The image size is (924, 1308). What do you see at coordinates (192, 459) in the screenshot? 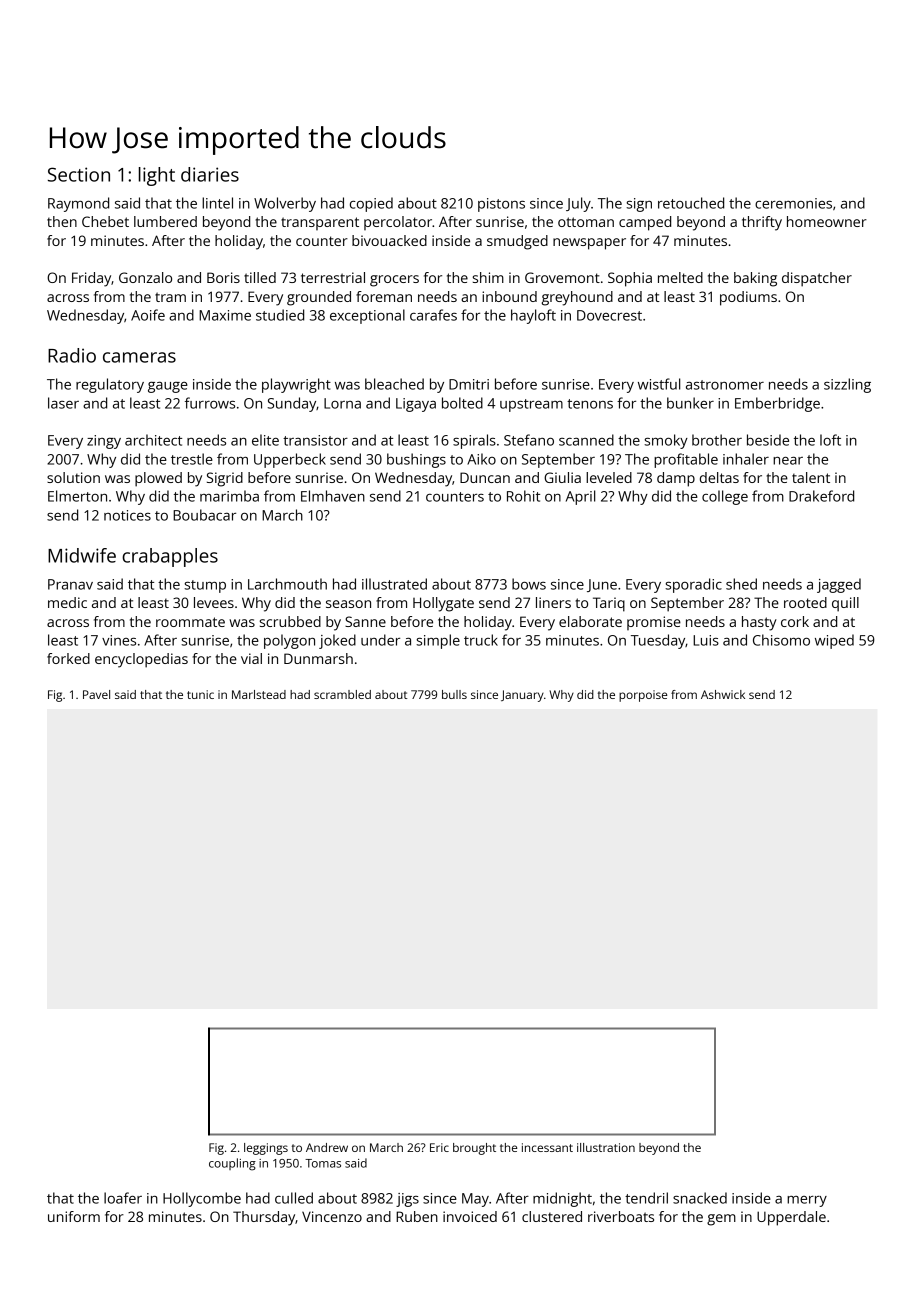
I see `trestle` at bounding box center [192, 459].
